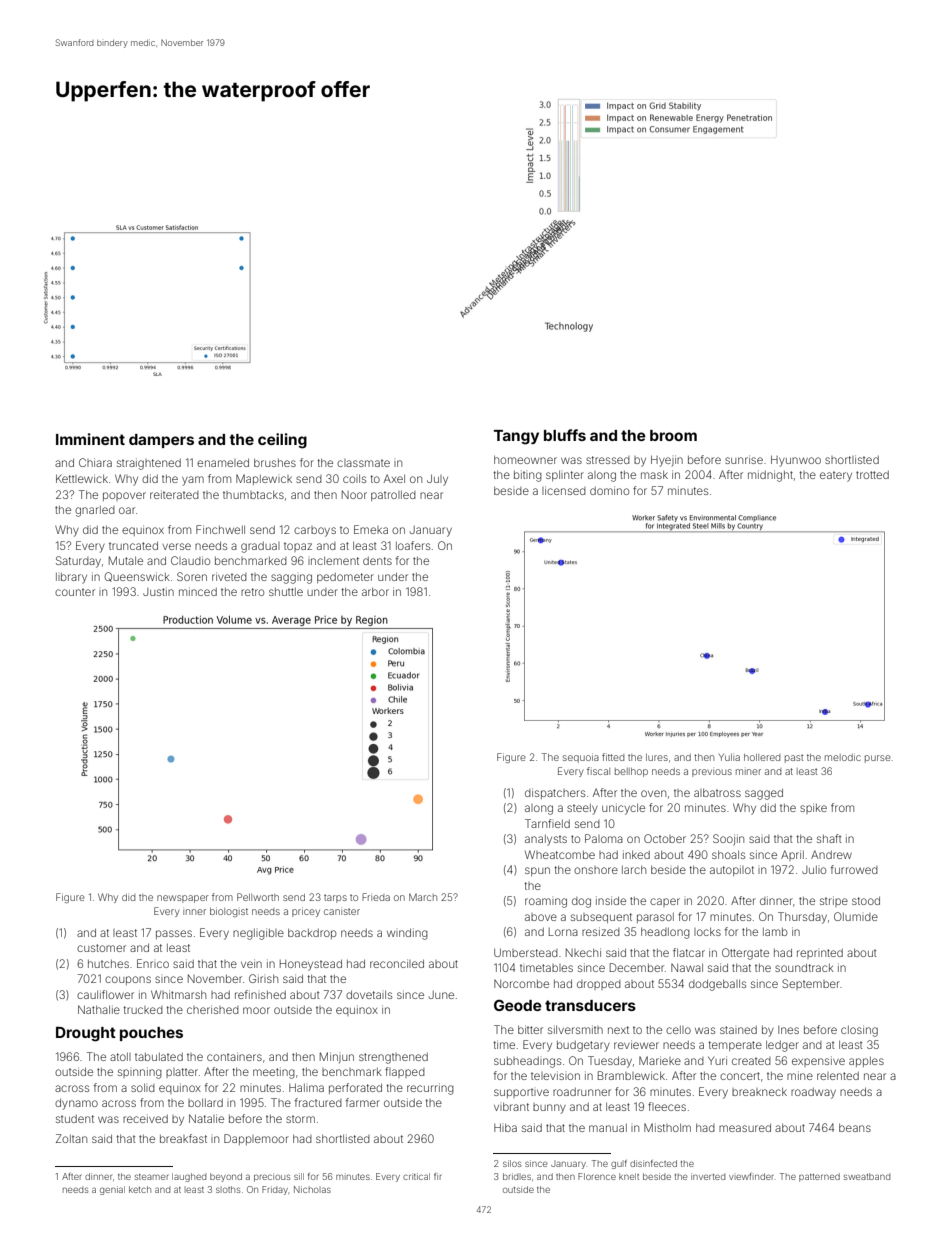  What do you see at coordinates (516, 437) in the image?
I see `Tangy` at bounding box center [516, 437].
